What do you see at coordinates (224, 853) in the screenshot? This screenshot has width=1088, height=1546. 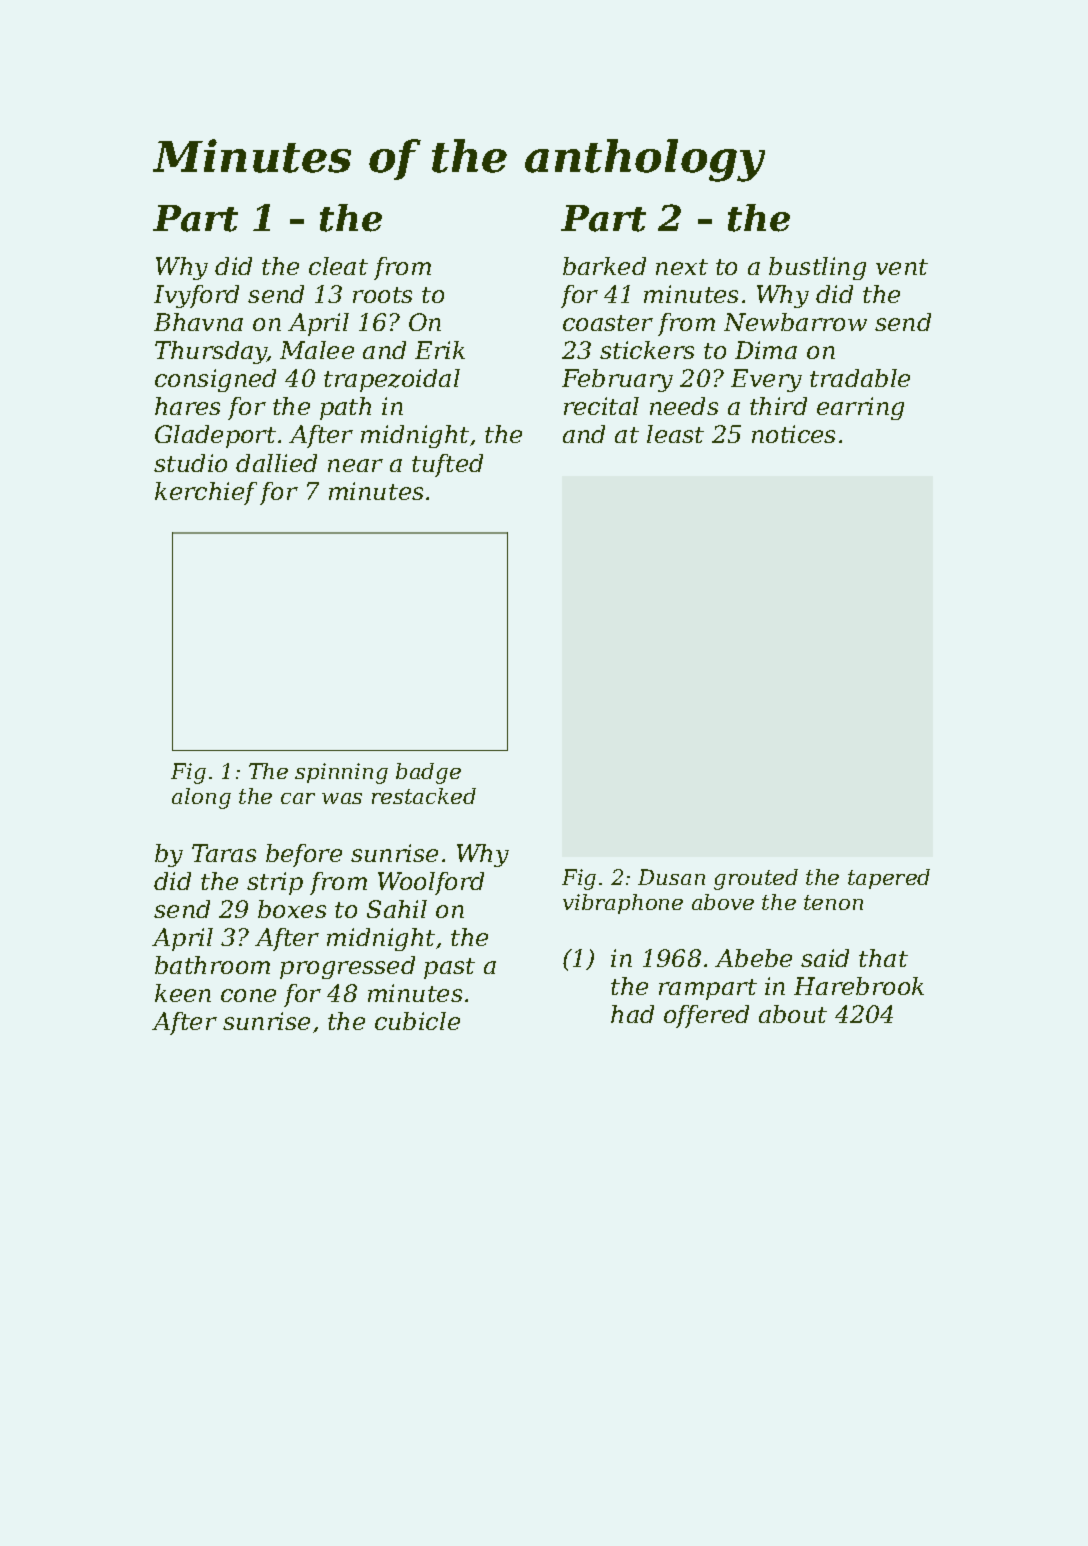 I see `Taras` at bounding box center [224, 853].
